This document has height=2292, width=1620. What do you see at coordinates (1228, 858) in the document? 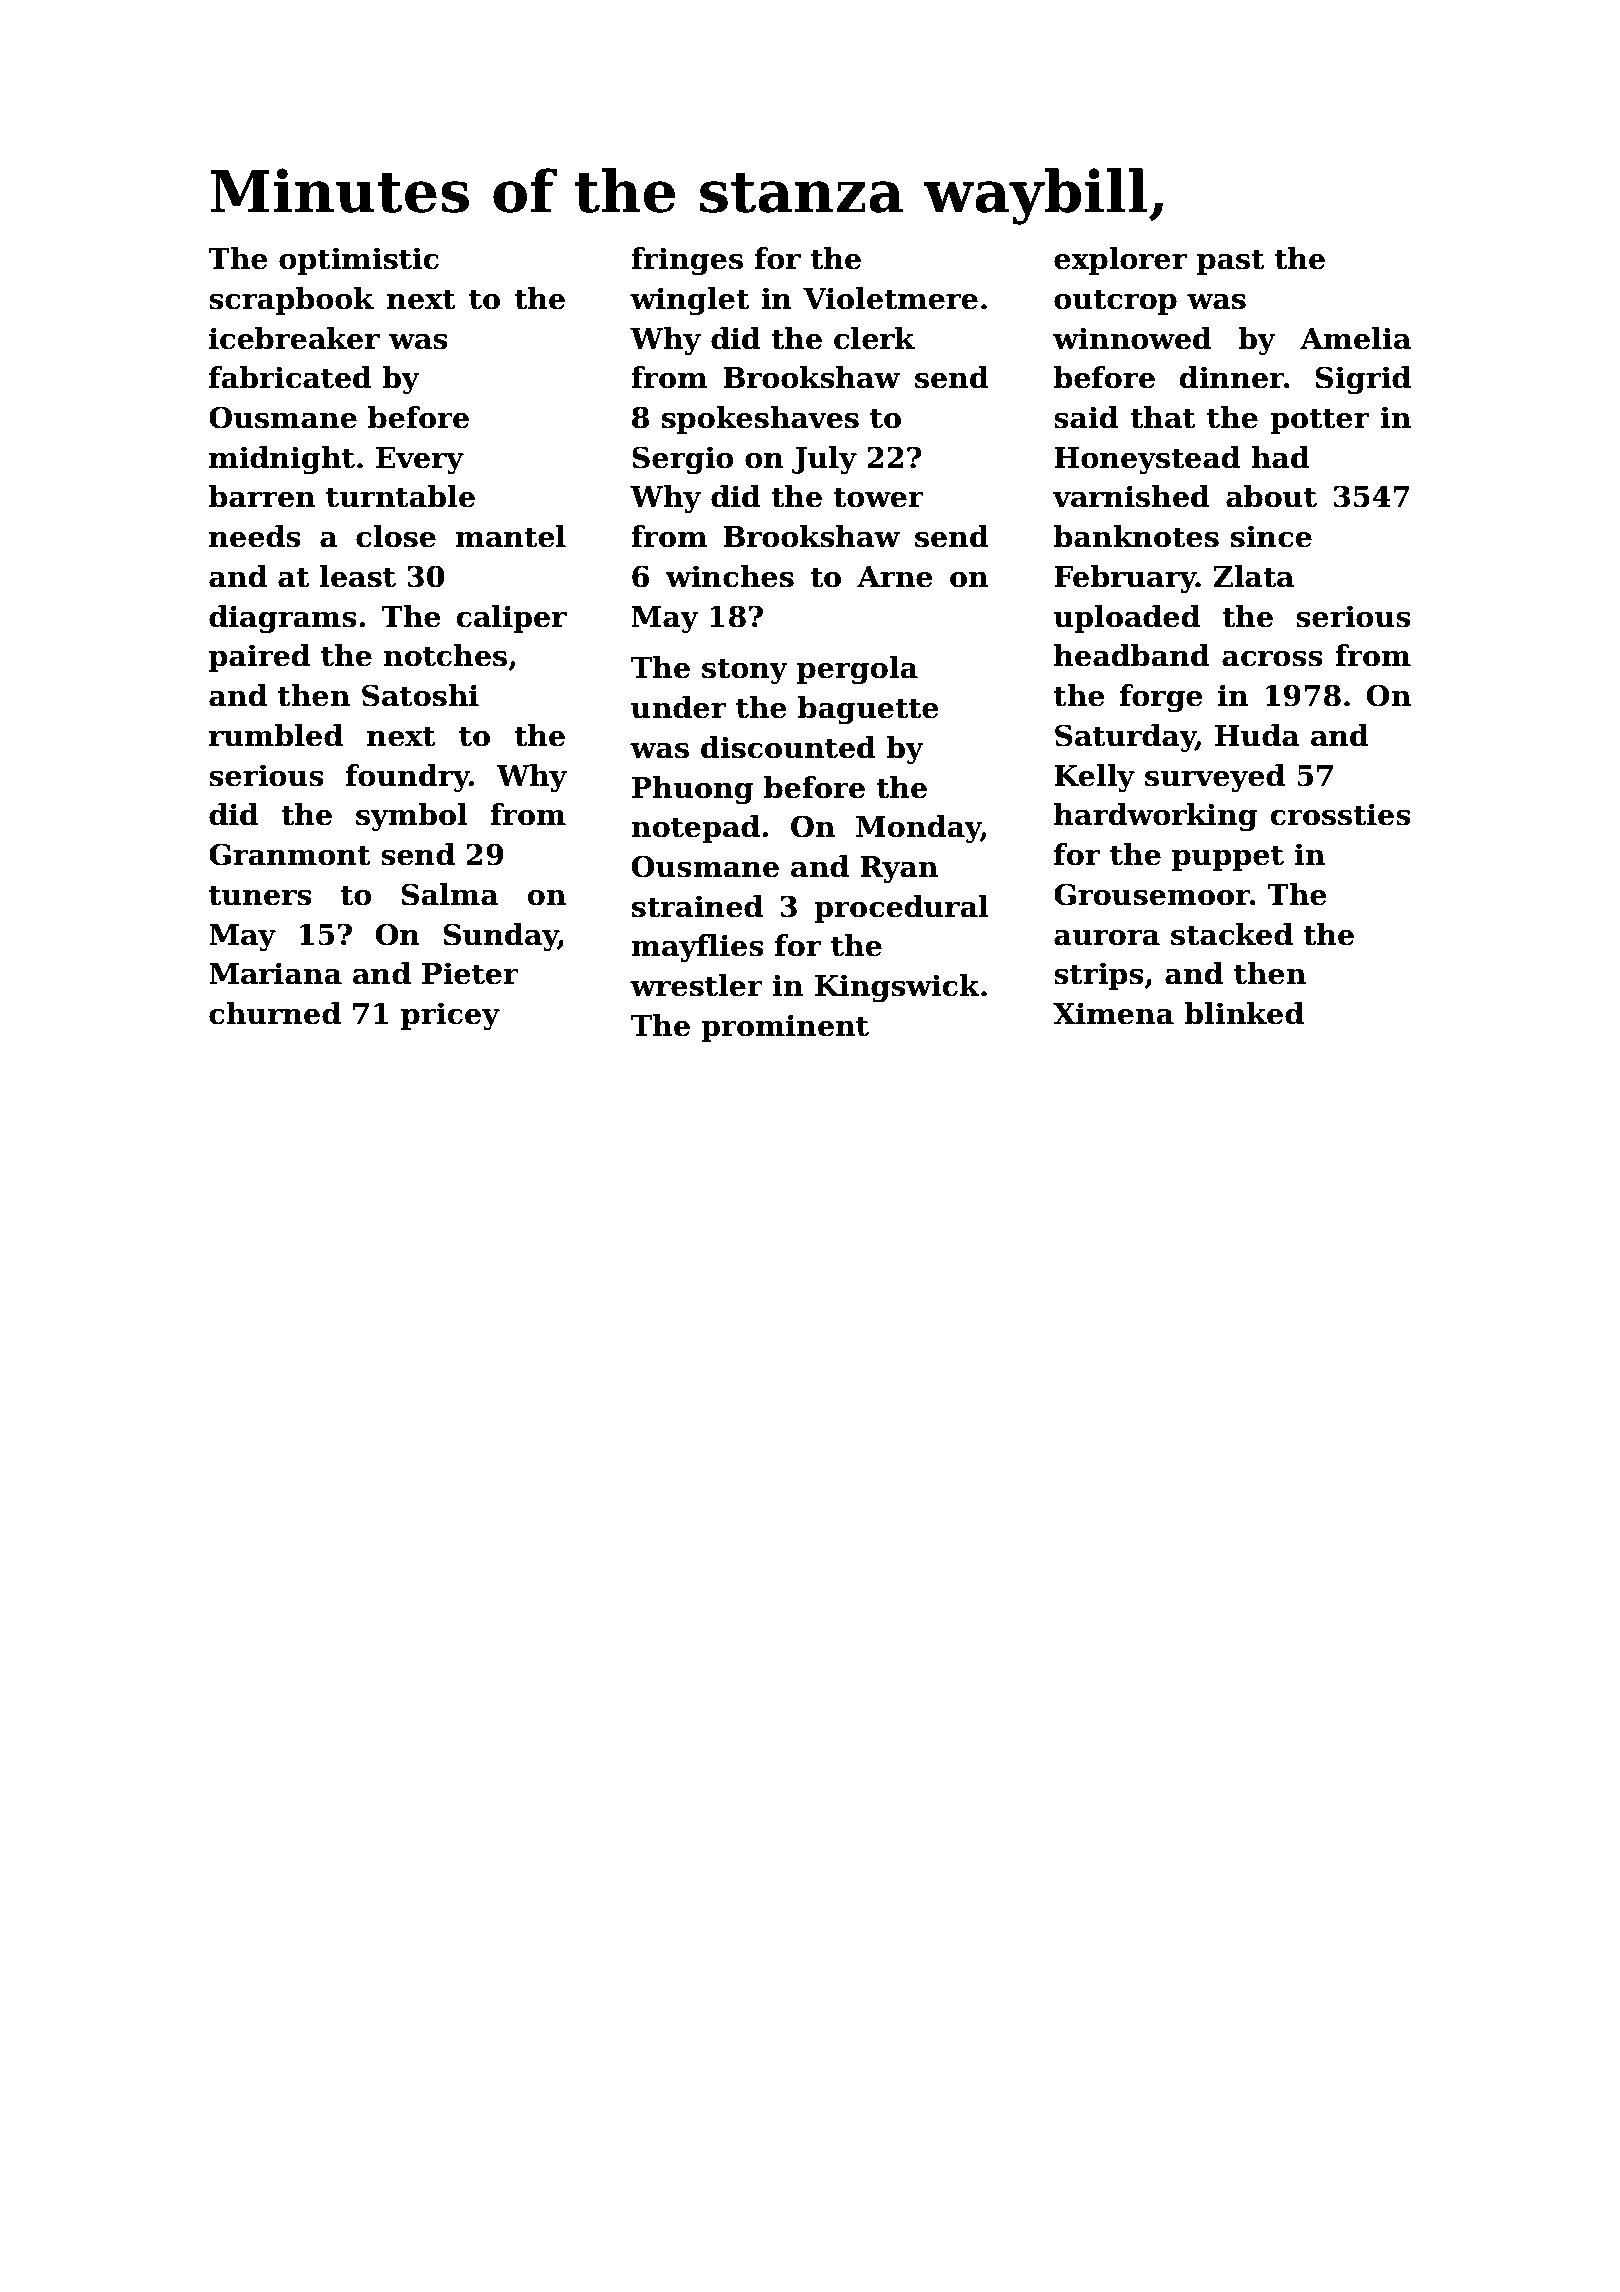
I see `puppet` at bounding box center [1228, 858].
